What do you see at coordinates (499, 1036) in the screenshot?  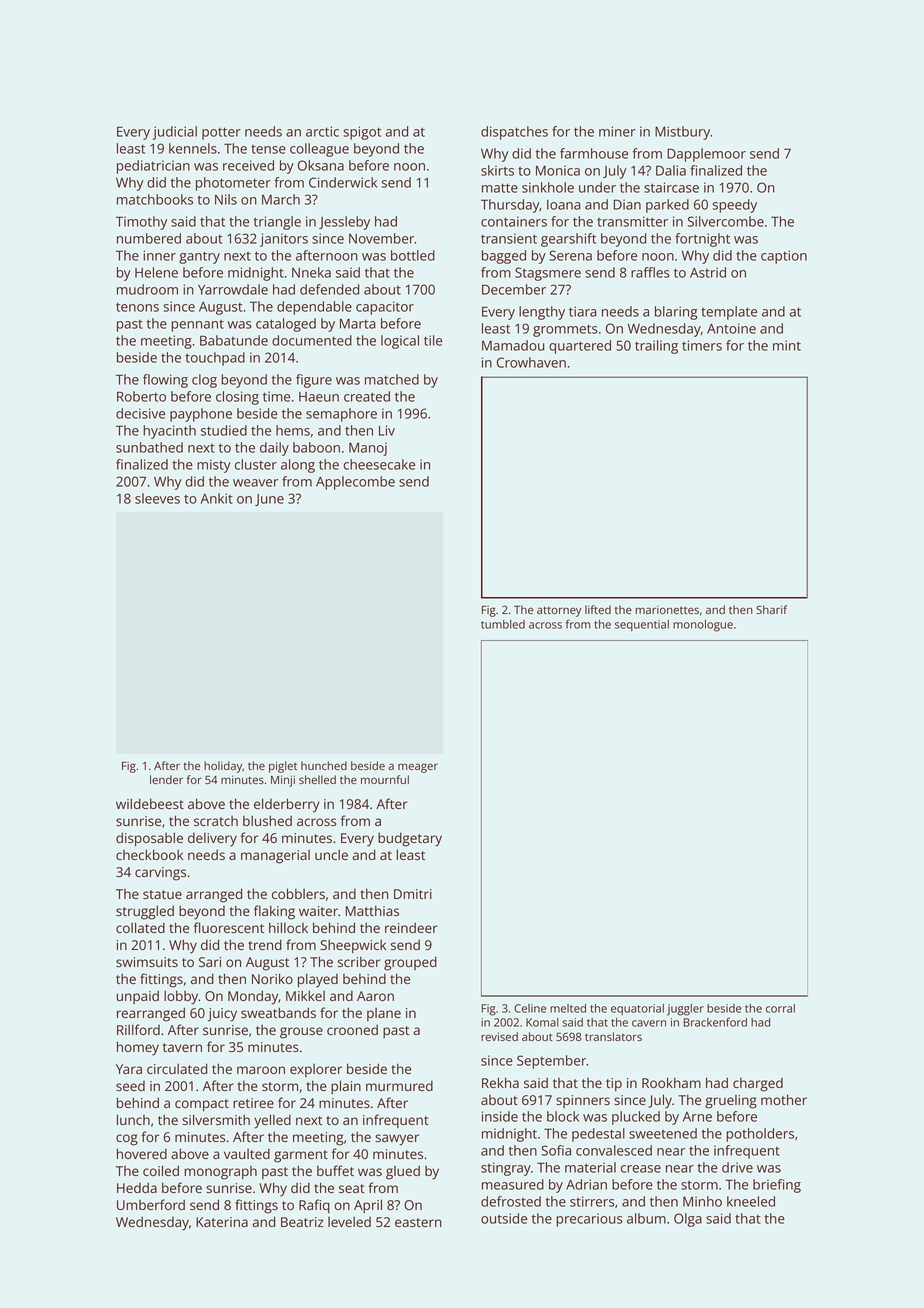 I see `revised` at bounding box center [499, 1036].
